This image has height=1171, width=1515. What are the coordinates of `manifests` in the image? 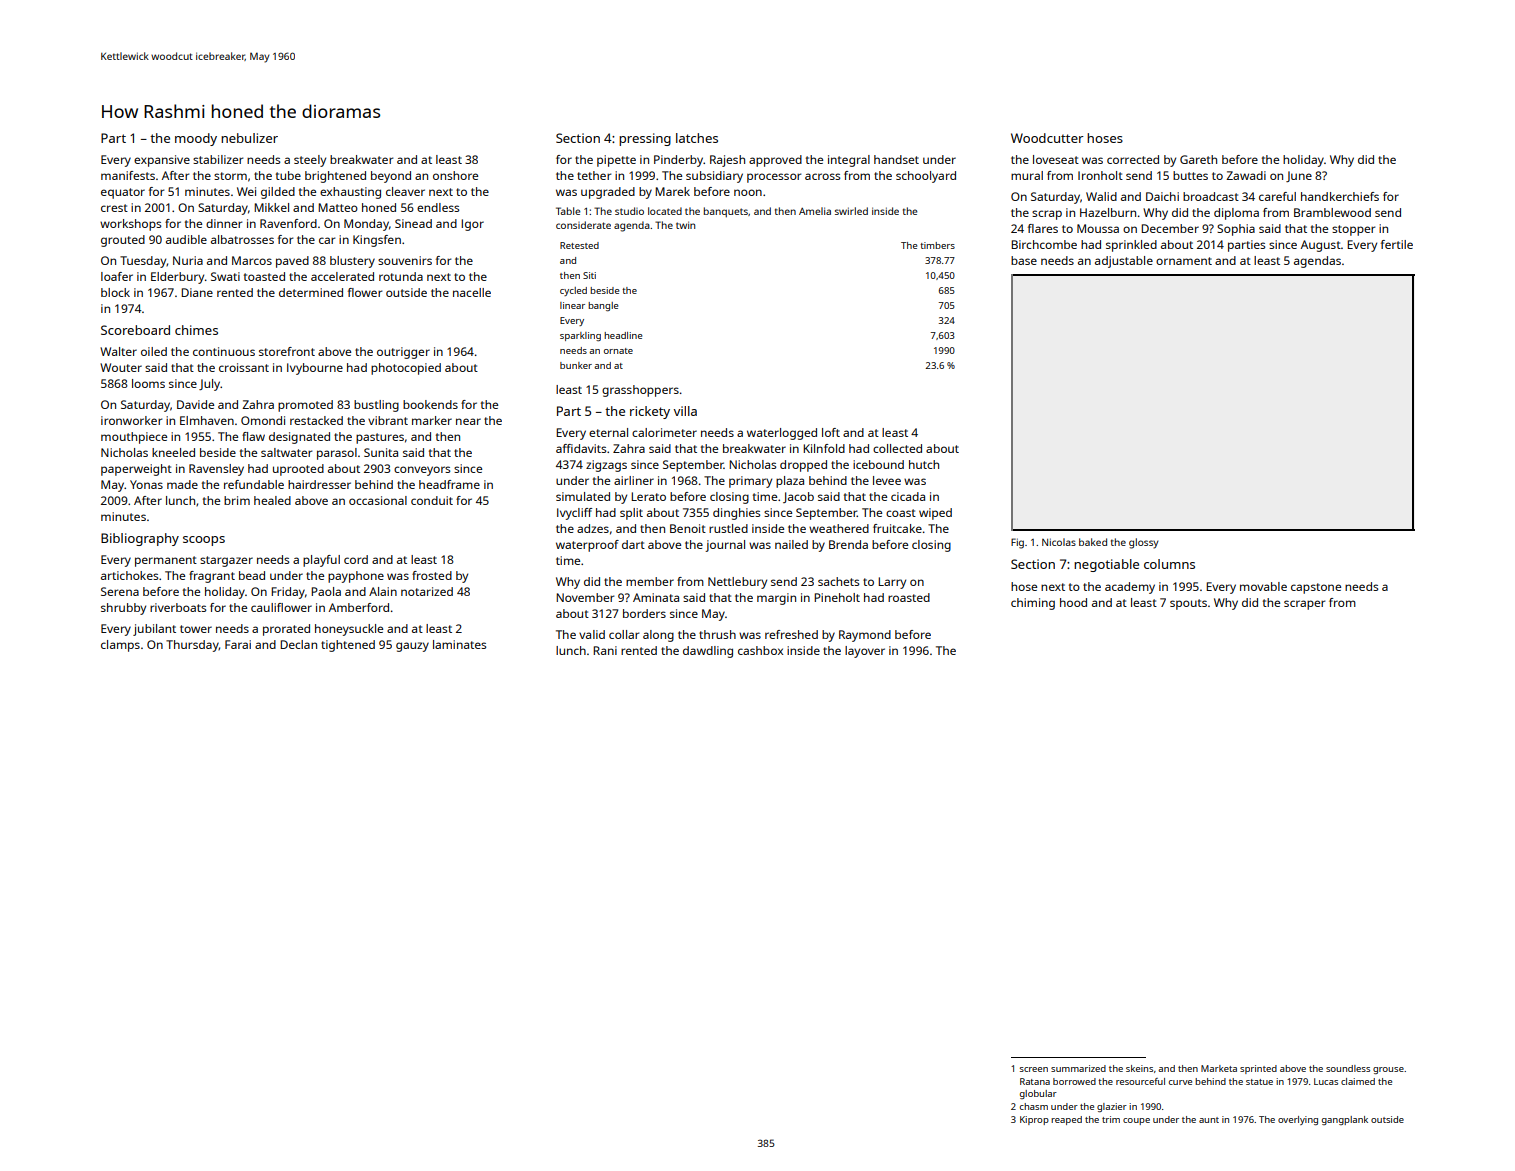 It's located at (128, 175).
